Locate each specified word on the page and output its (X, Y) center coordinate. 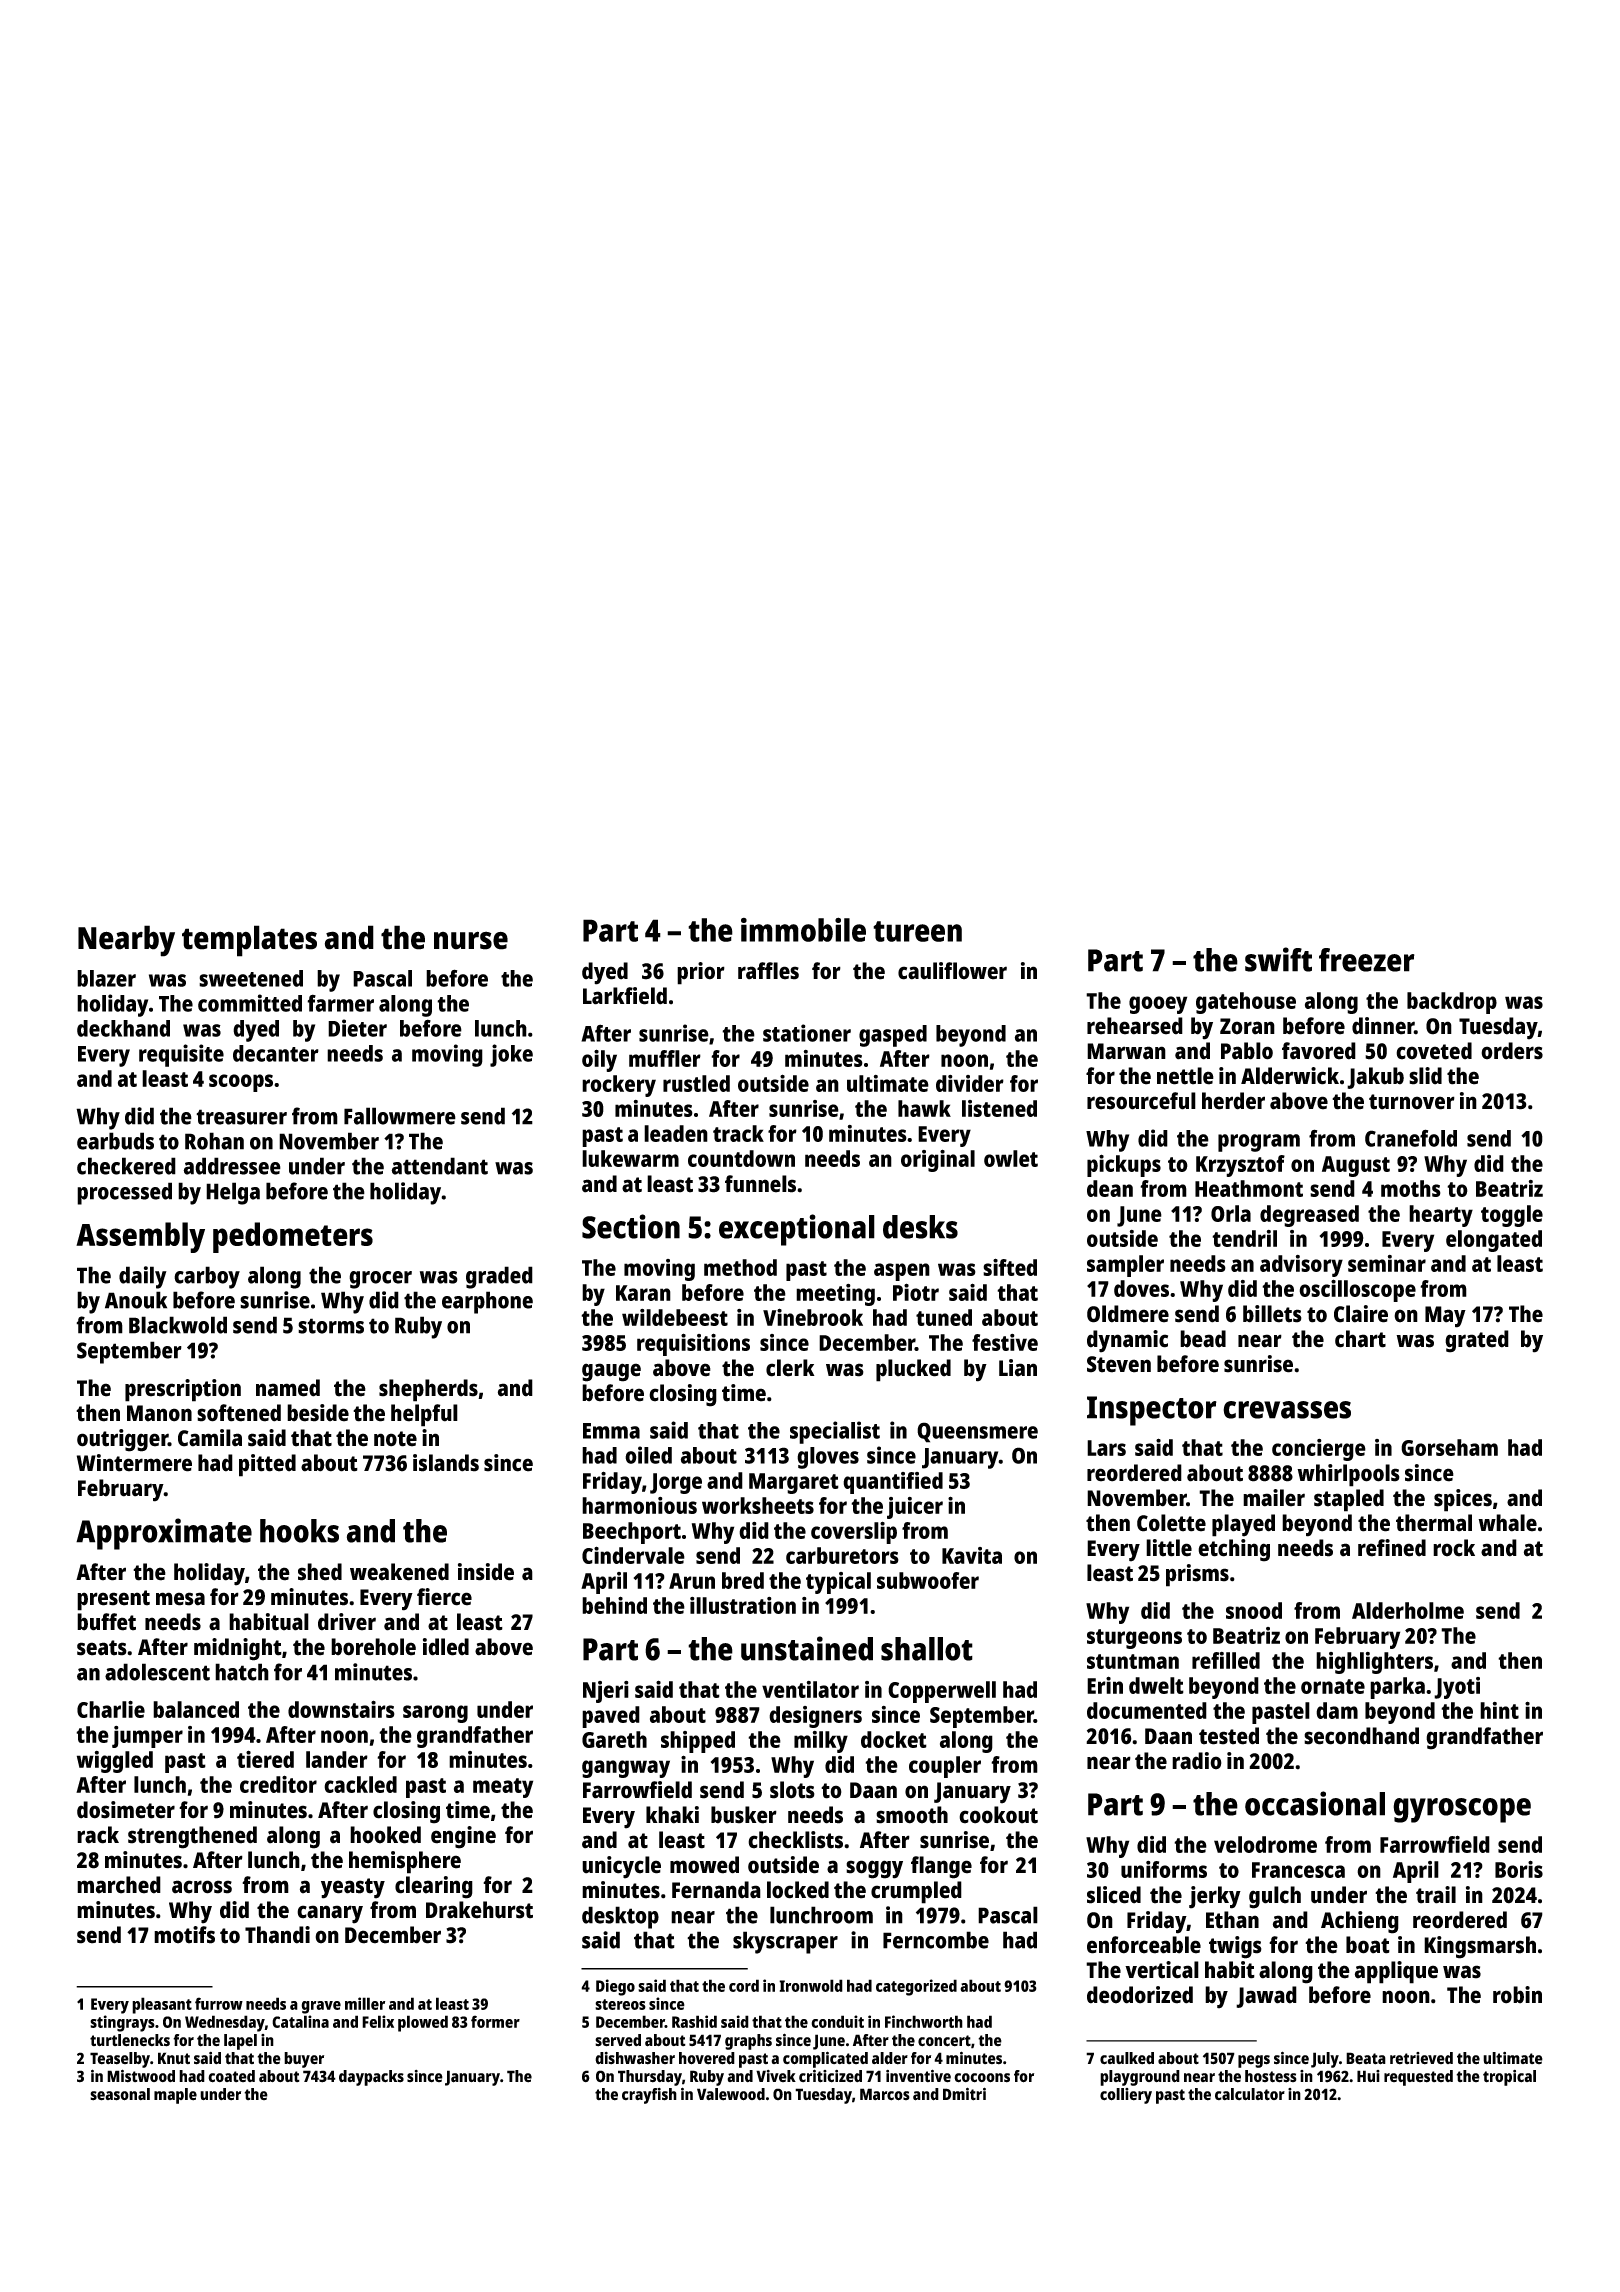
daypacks (371, 2078)
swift (1278, 959)
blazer (106, 978)
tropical (1509, 2078)
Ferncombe (936, 1940)
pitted (267, 1465)
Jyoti (1457, 1688)
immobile (803, 929)
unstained (807, 1648)
